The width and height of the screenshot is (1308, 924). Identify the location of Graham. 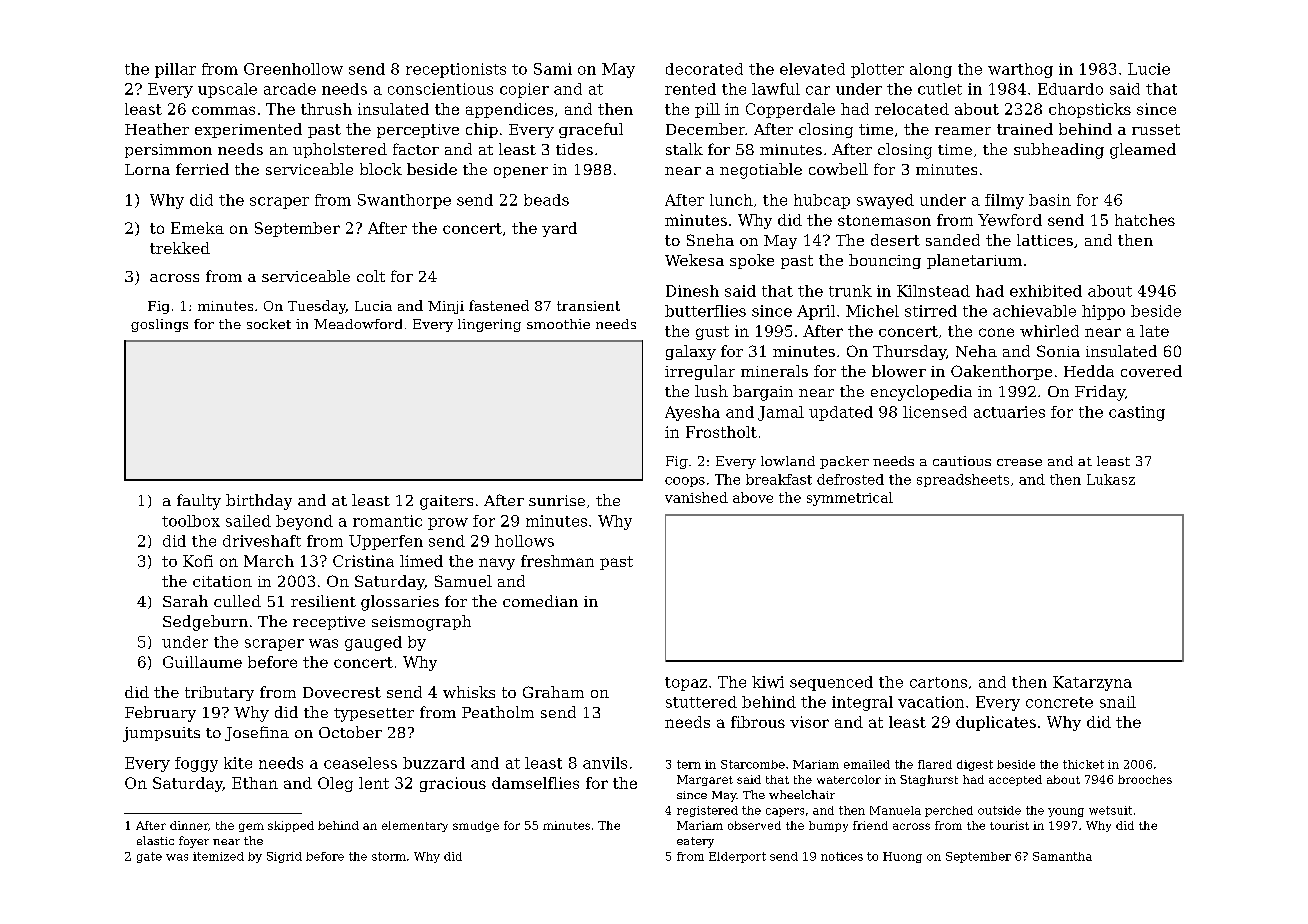
(553, 692).
